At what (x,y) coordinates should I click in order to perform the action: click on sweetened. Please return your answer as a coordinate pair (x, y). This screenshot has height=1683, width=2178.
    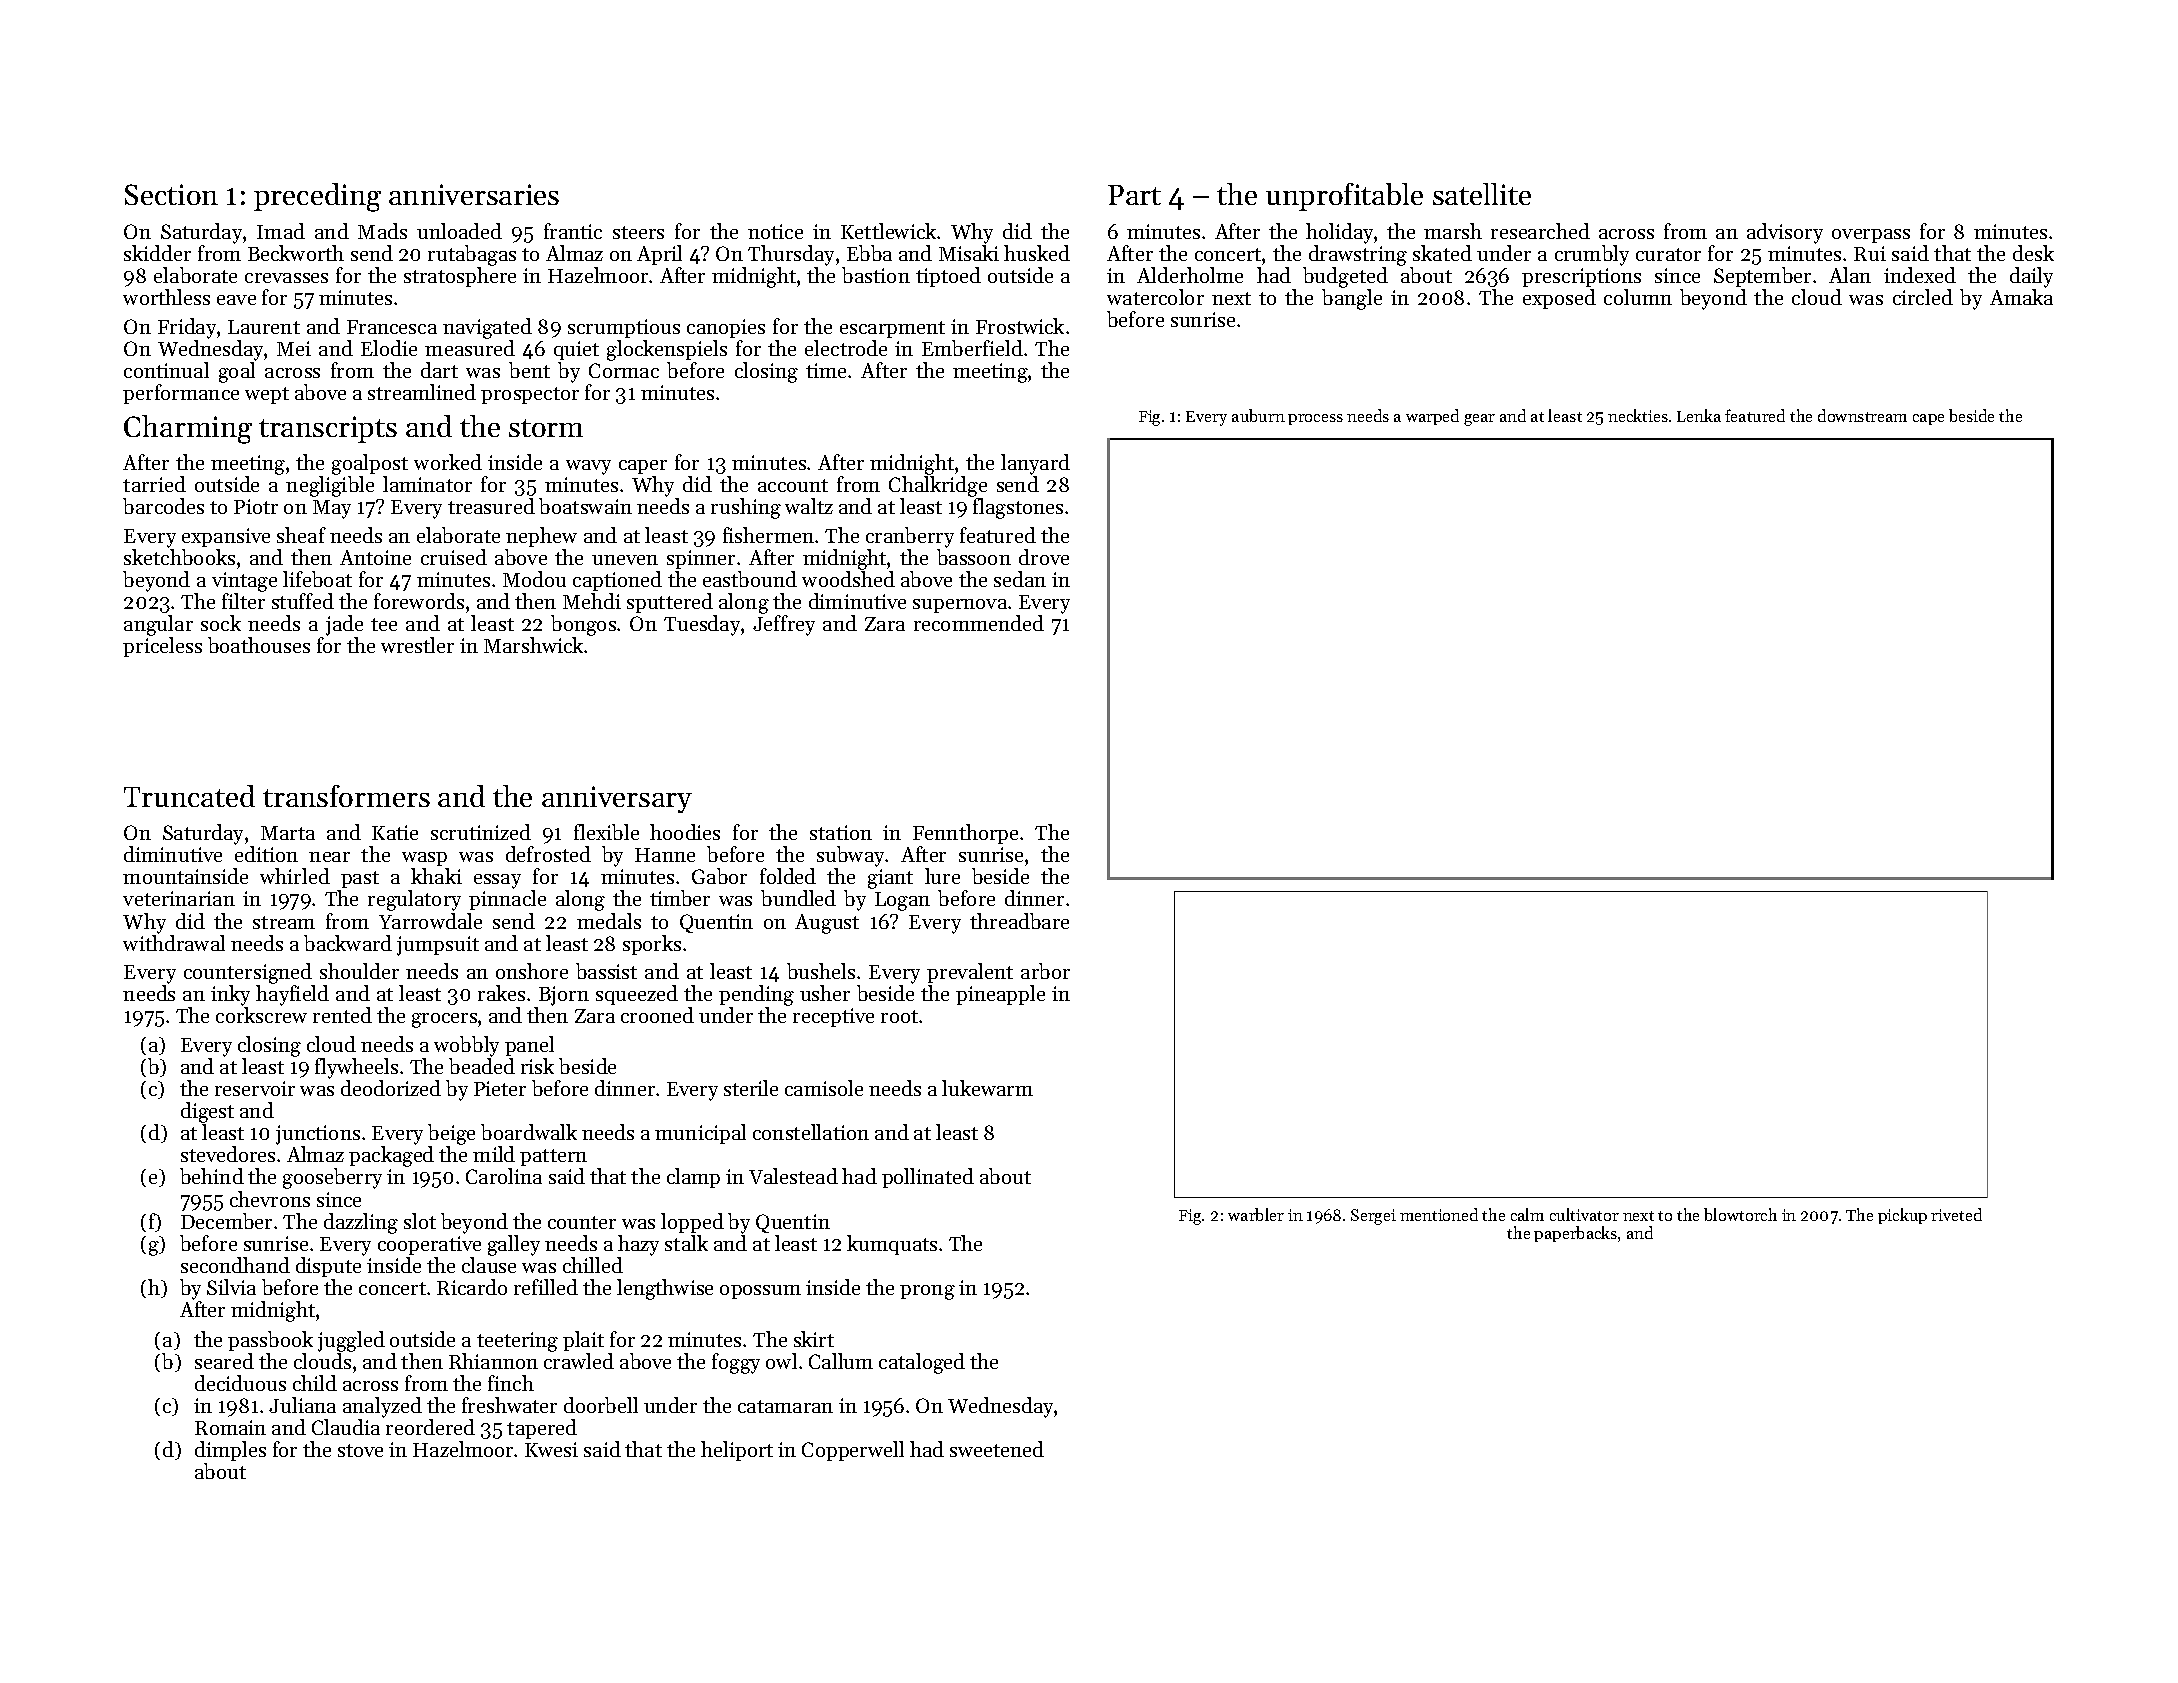
    Looking at the image, I should click on (997, 1449).
